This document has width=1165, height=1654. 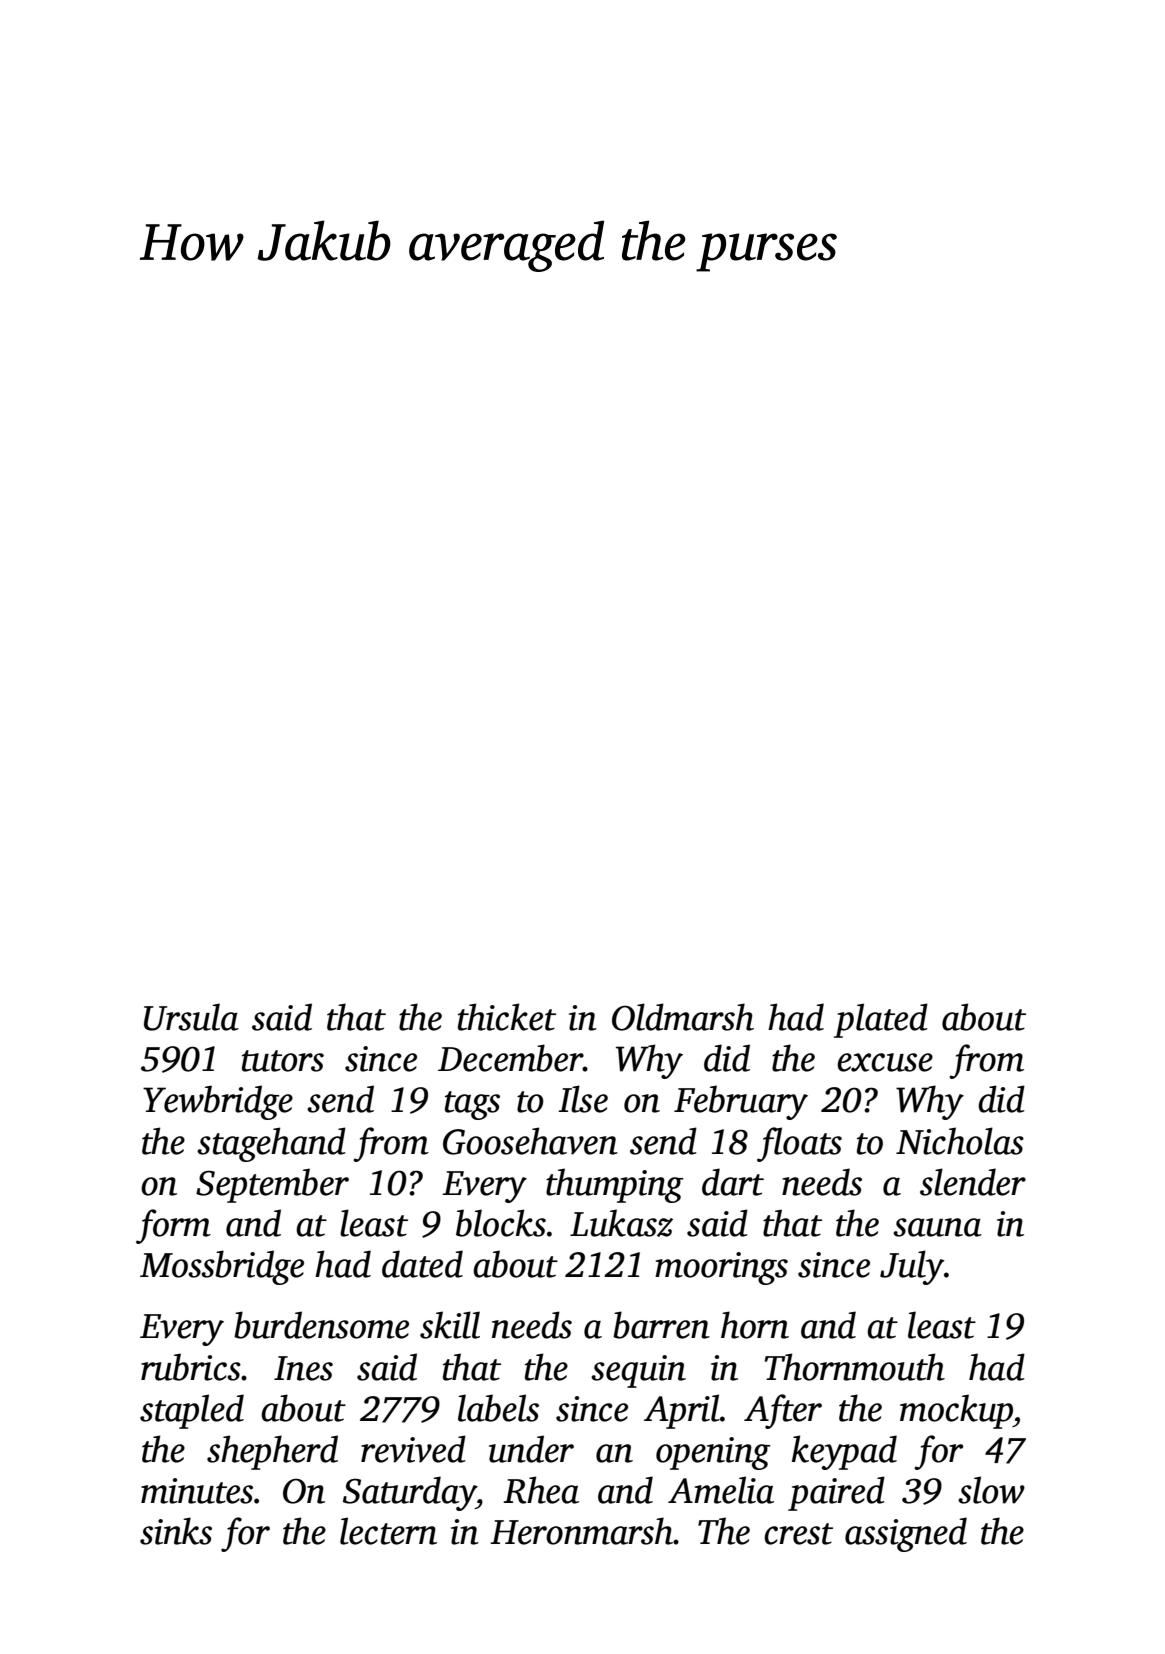 I want to click on opening, so click(x=713, y=1453).
